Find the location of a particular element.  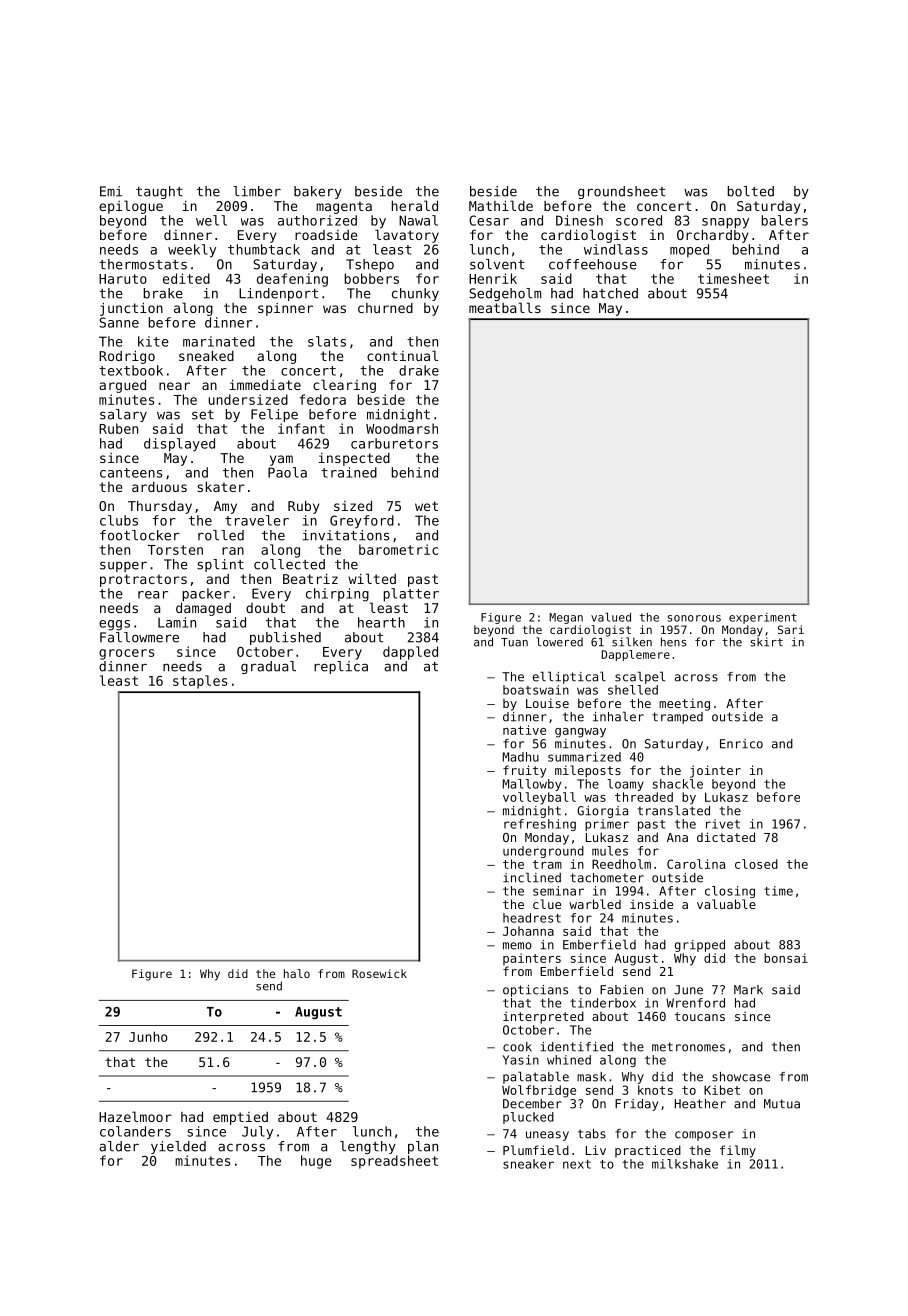

bolted is located at coordinates (751, 191).
